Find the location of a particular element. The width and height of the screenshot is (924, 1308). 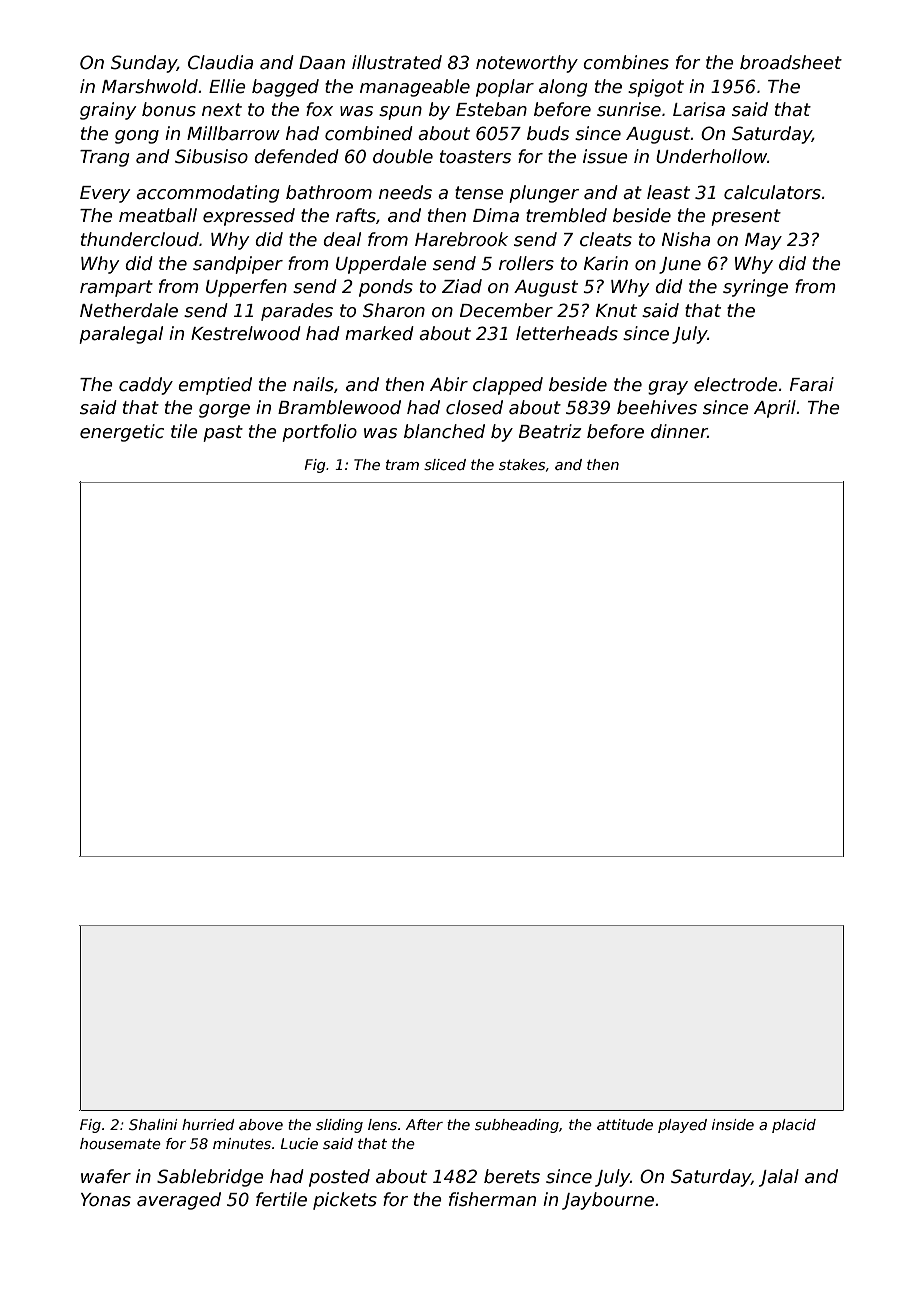

stakes is located at coordinates (522, 464).
